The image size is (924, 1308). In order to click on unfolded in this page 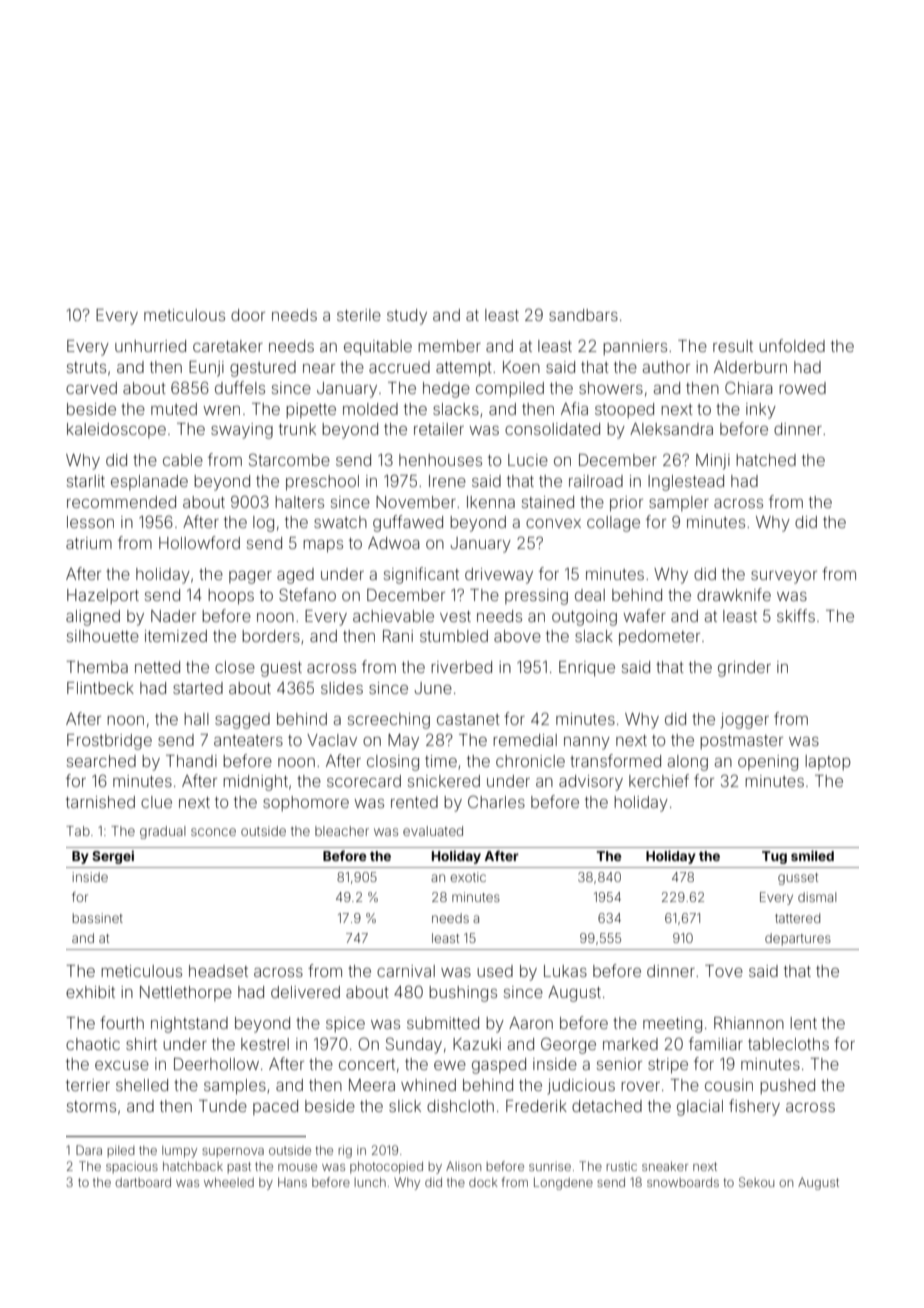, I will do `click(792, 345)`.
